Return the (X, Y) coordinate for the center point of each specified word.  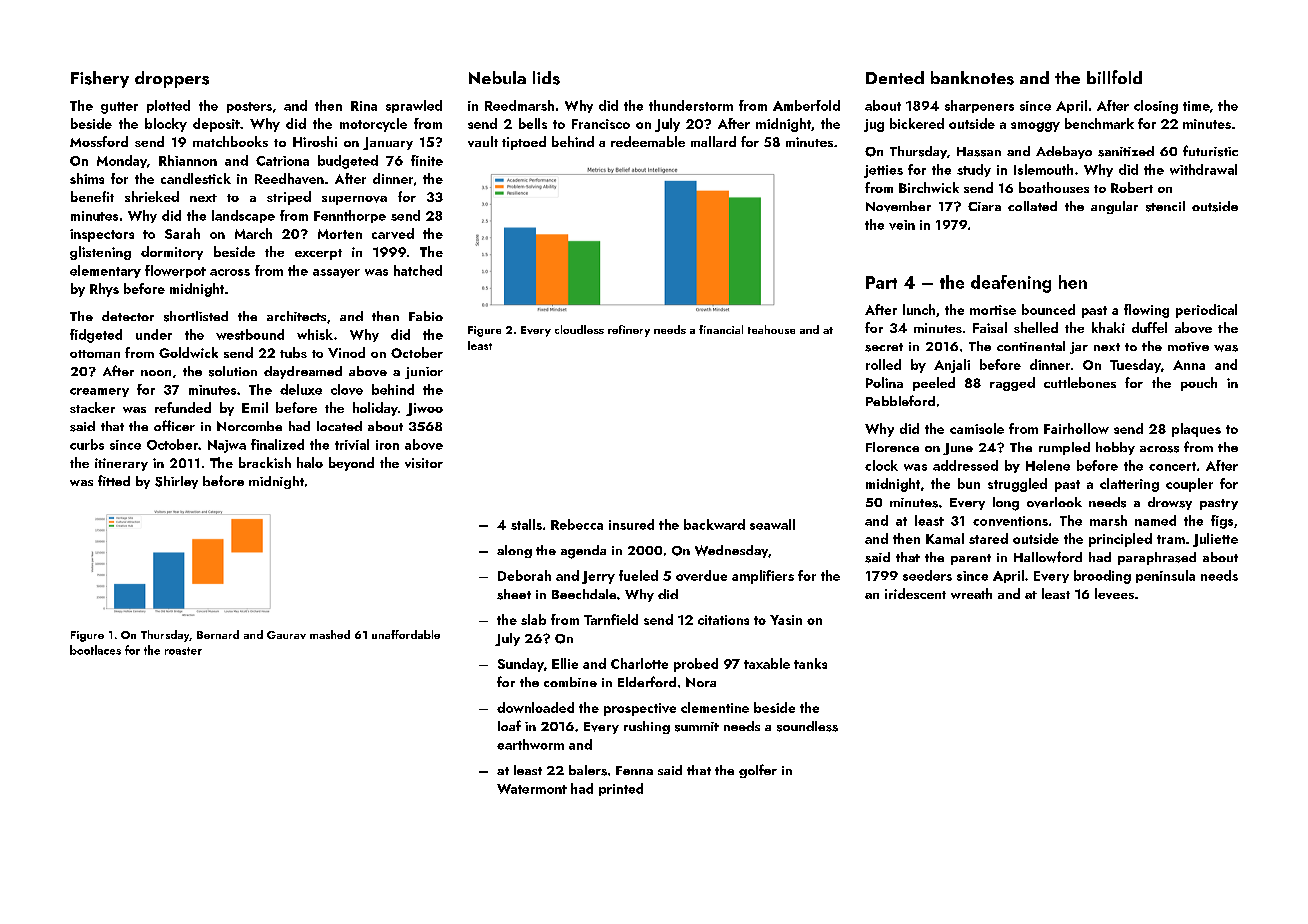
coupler (1189, 485)
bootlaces (95, 650)
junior (424, 373)
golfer (758, 771)
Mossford (99, 141)
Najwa (227, 446)
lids (546, 78)
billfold (1114, 77)
